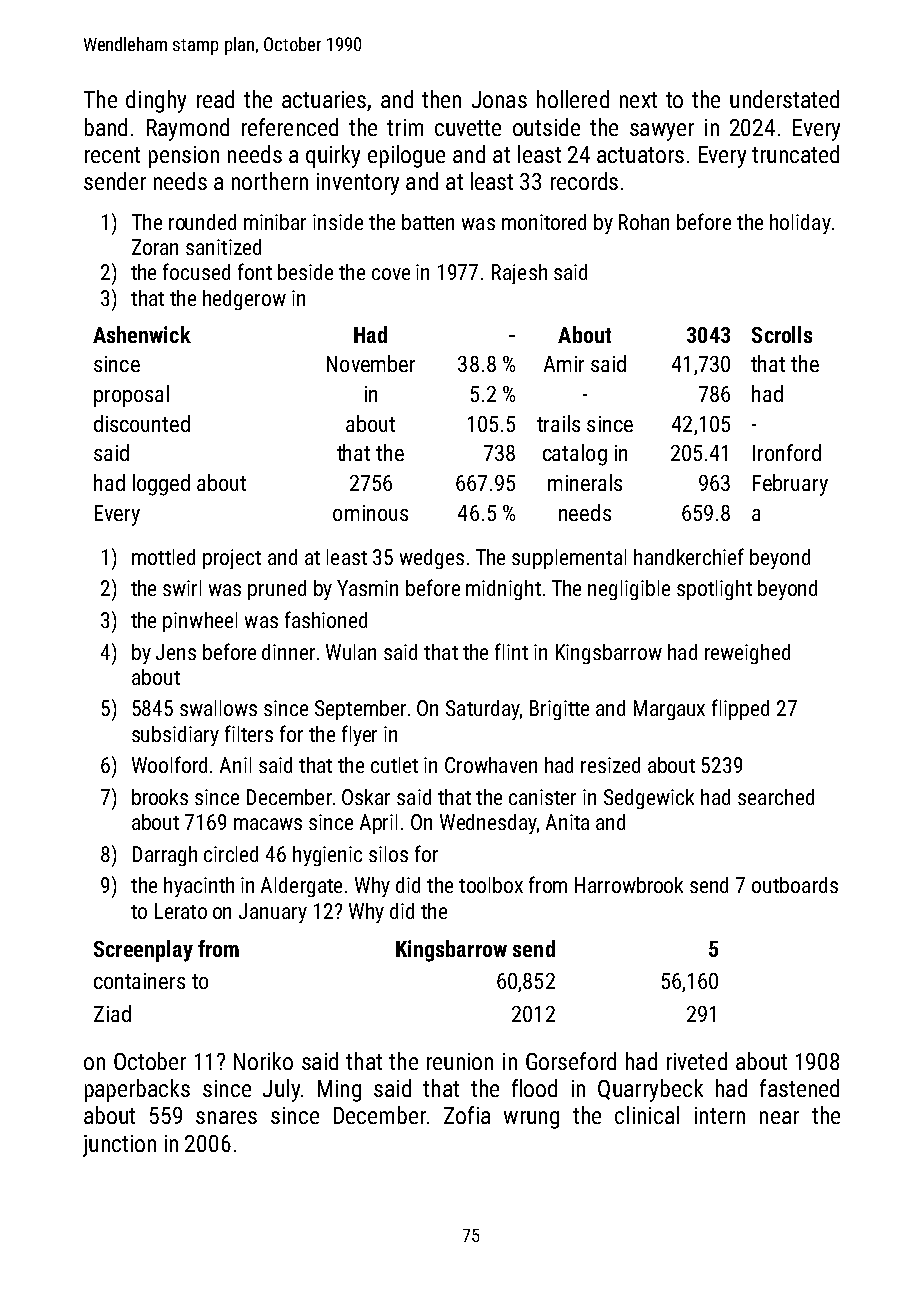  I want to click on wedges, so click(432, 559).
